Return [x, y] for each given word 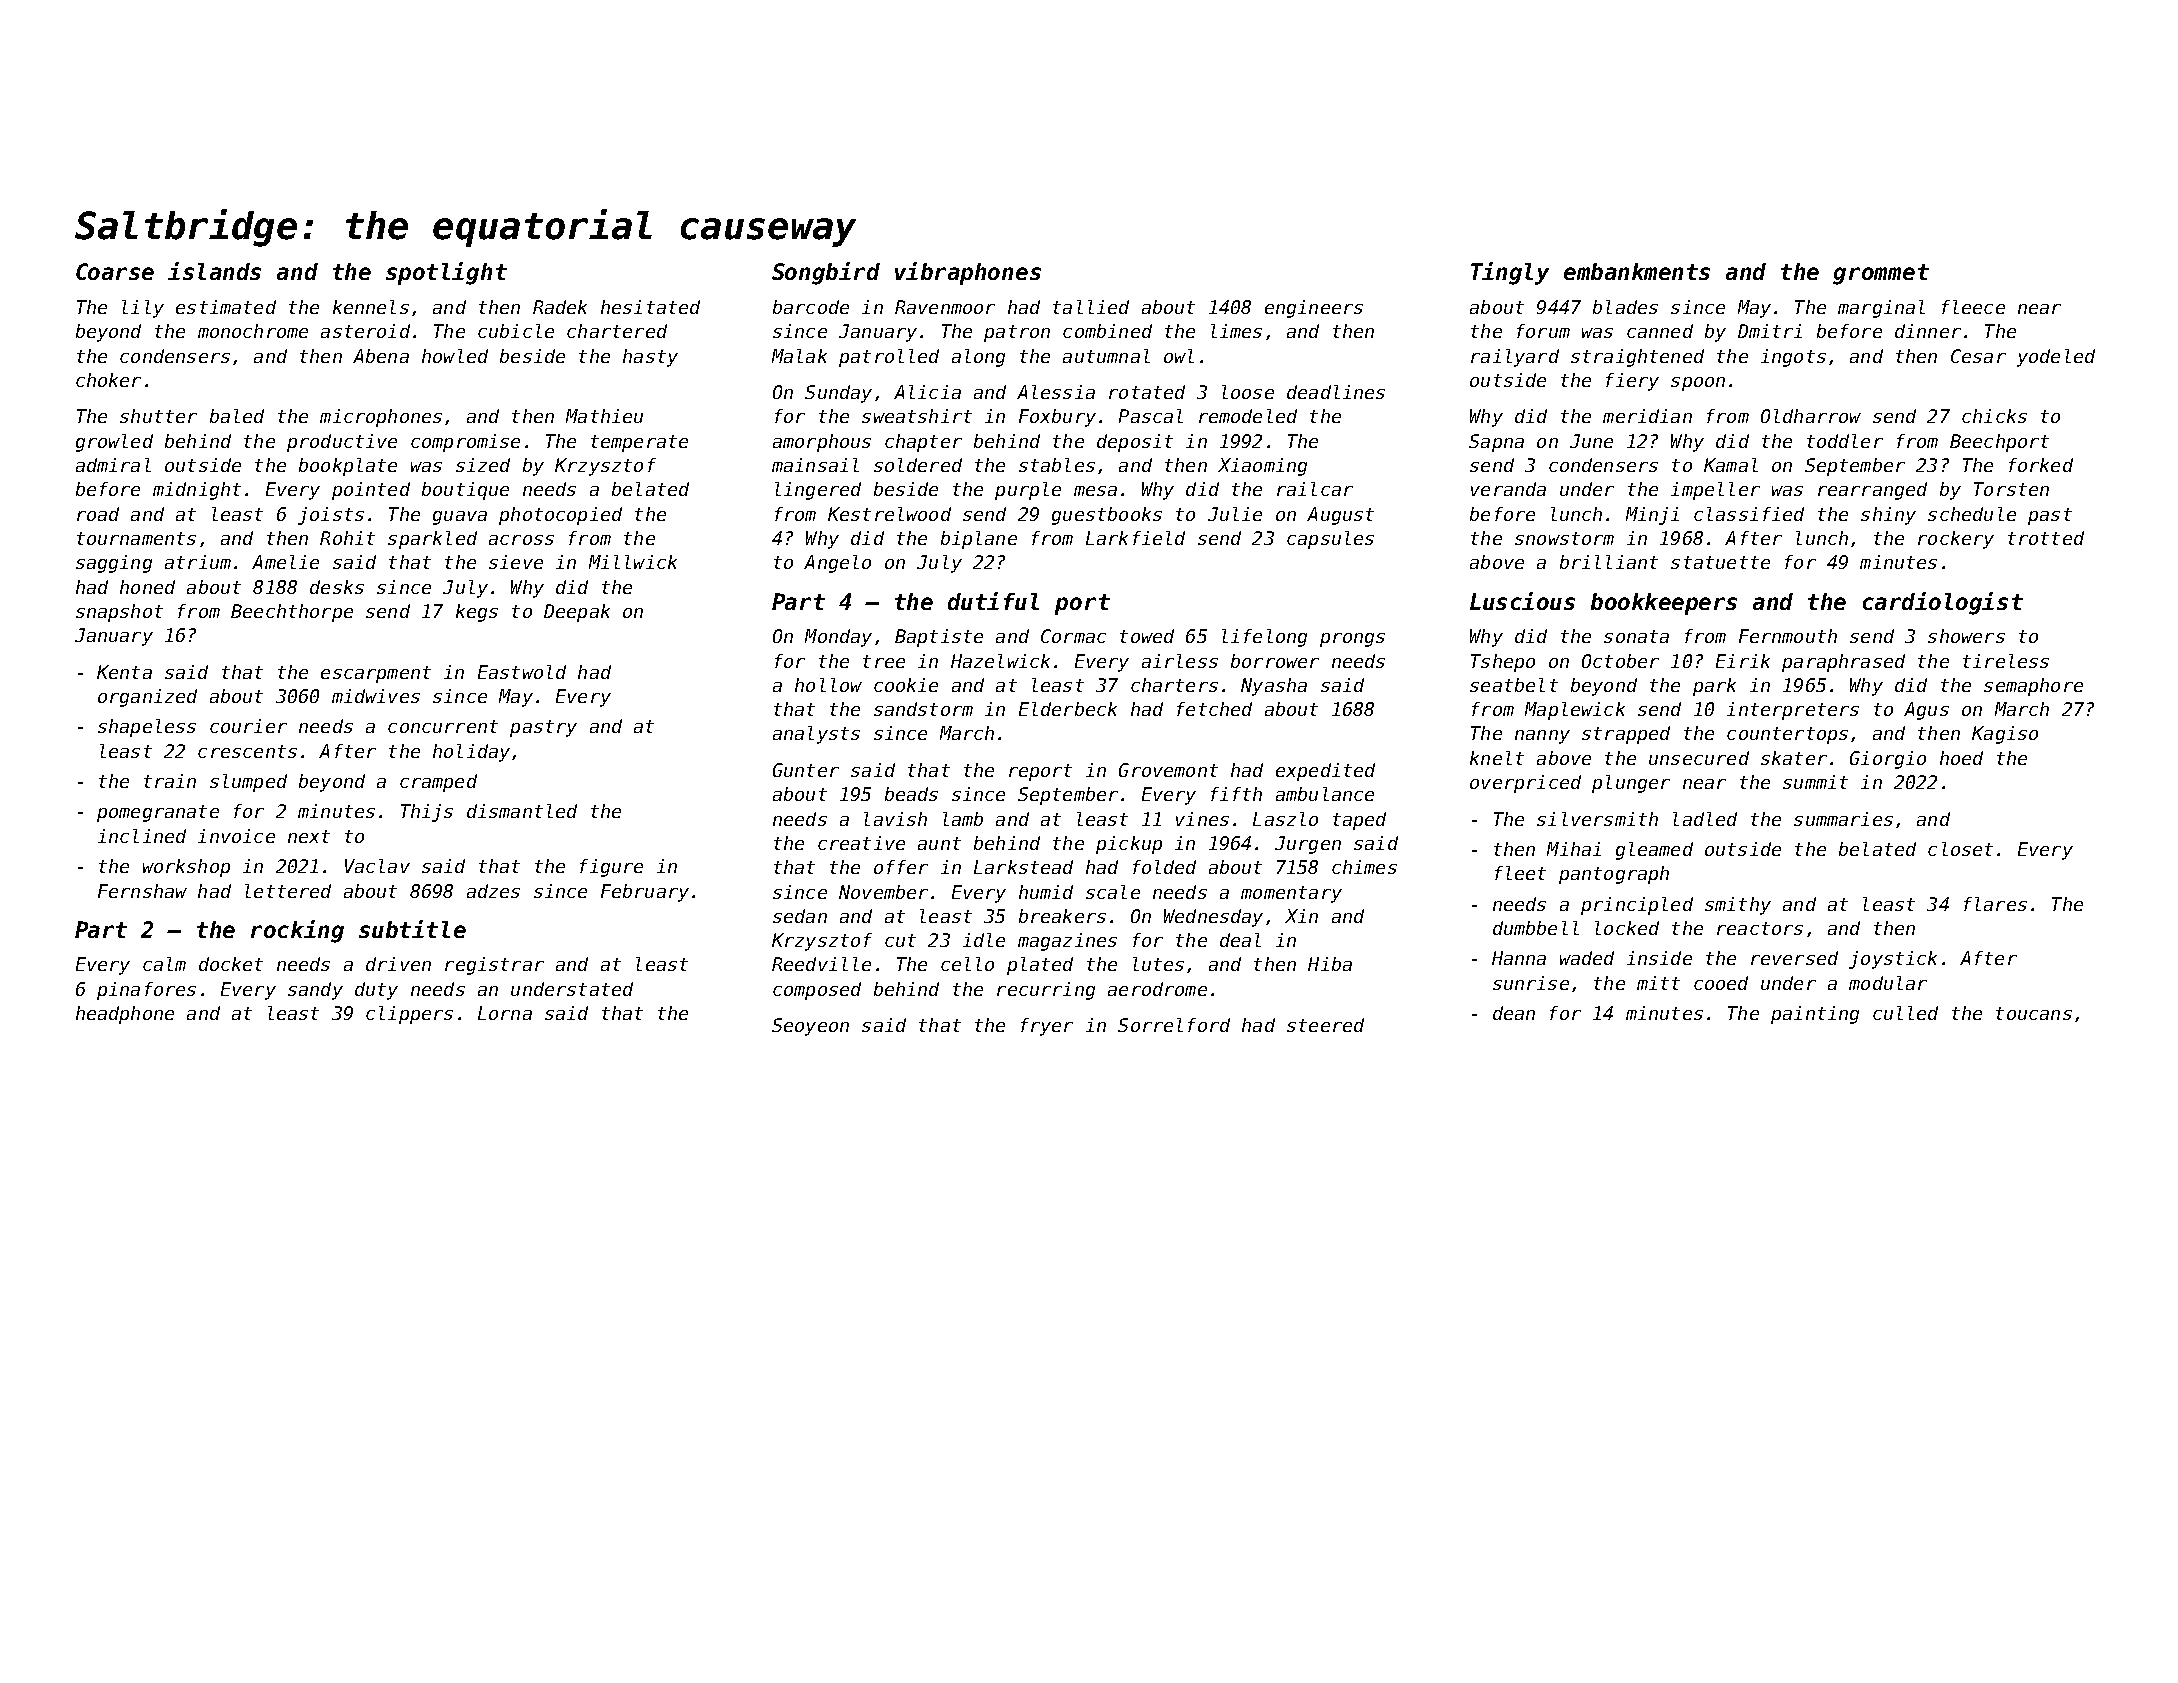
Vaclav [377, 866]
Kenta [124, 672]
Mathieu [604, 416]
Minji [1652, 516]
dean [1514, 1013]
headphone [125, 1015]
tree [884, 661]
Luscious [1522, 601]
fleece [1973, 307]
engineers [1314, 309]
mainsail [815, 465]
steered [1325, 1025]
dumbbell [1536, 928]
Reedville [821, 964]
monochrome [253, 331]
